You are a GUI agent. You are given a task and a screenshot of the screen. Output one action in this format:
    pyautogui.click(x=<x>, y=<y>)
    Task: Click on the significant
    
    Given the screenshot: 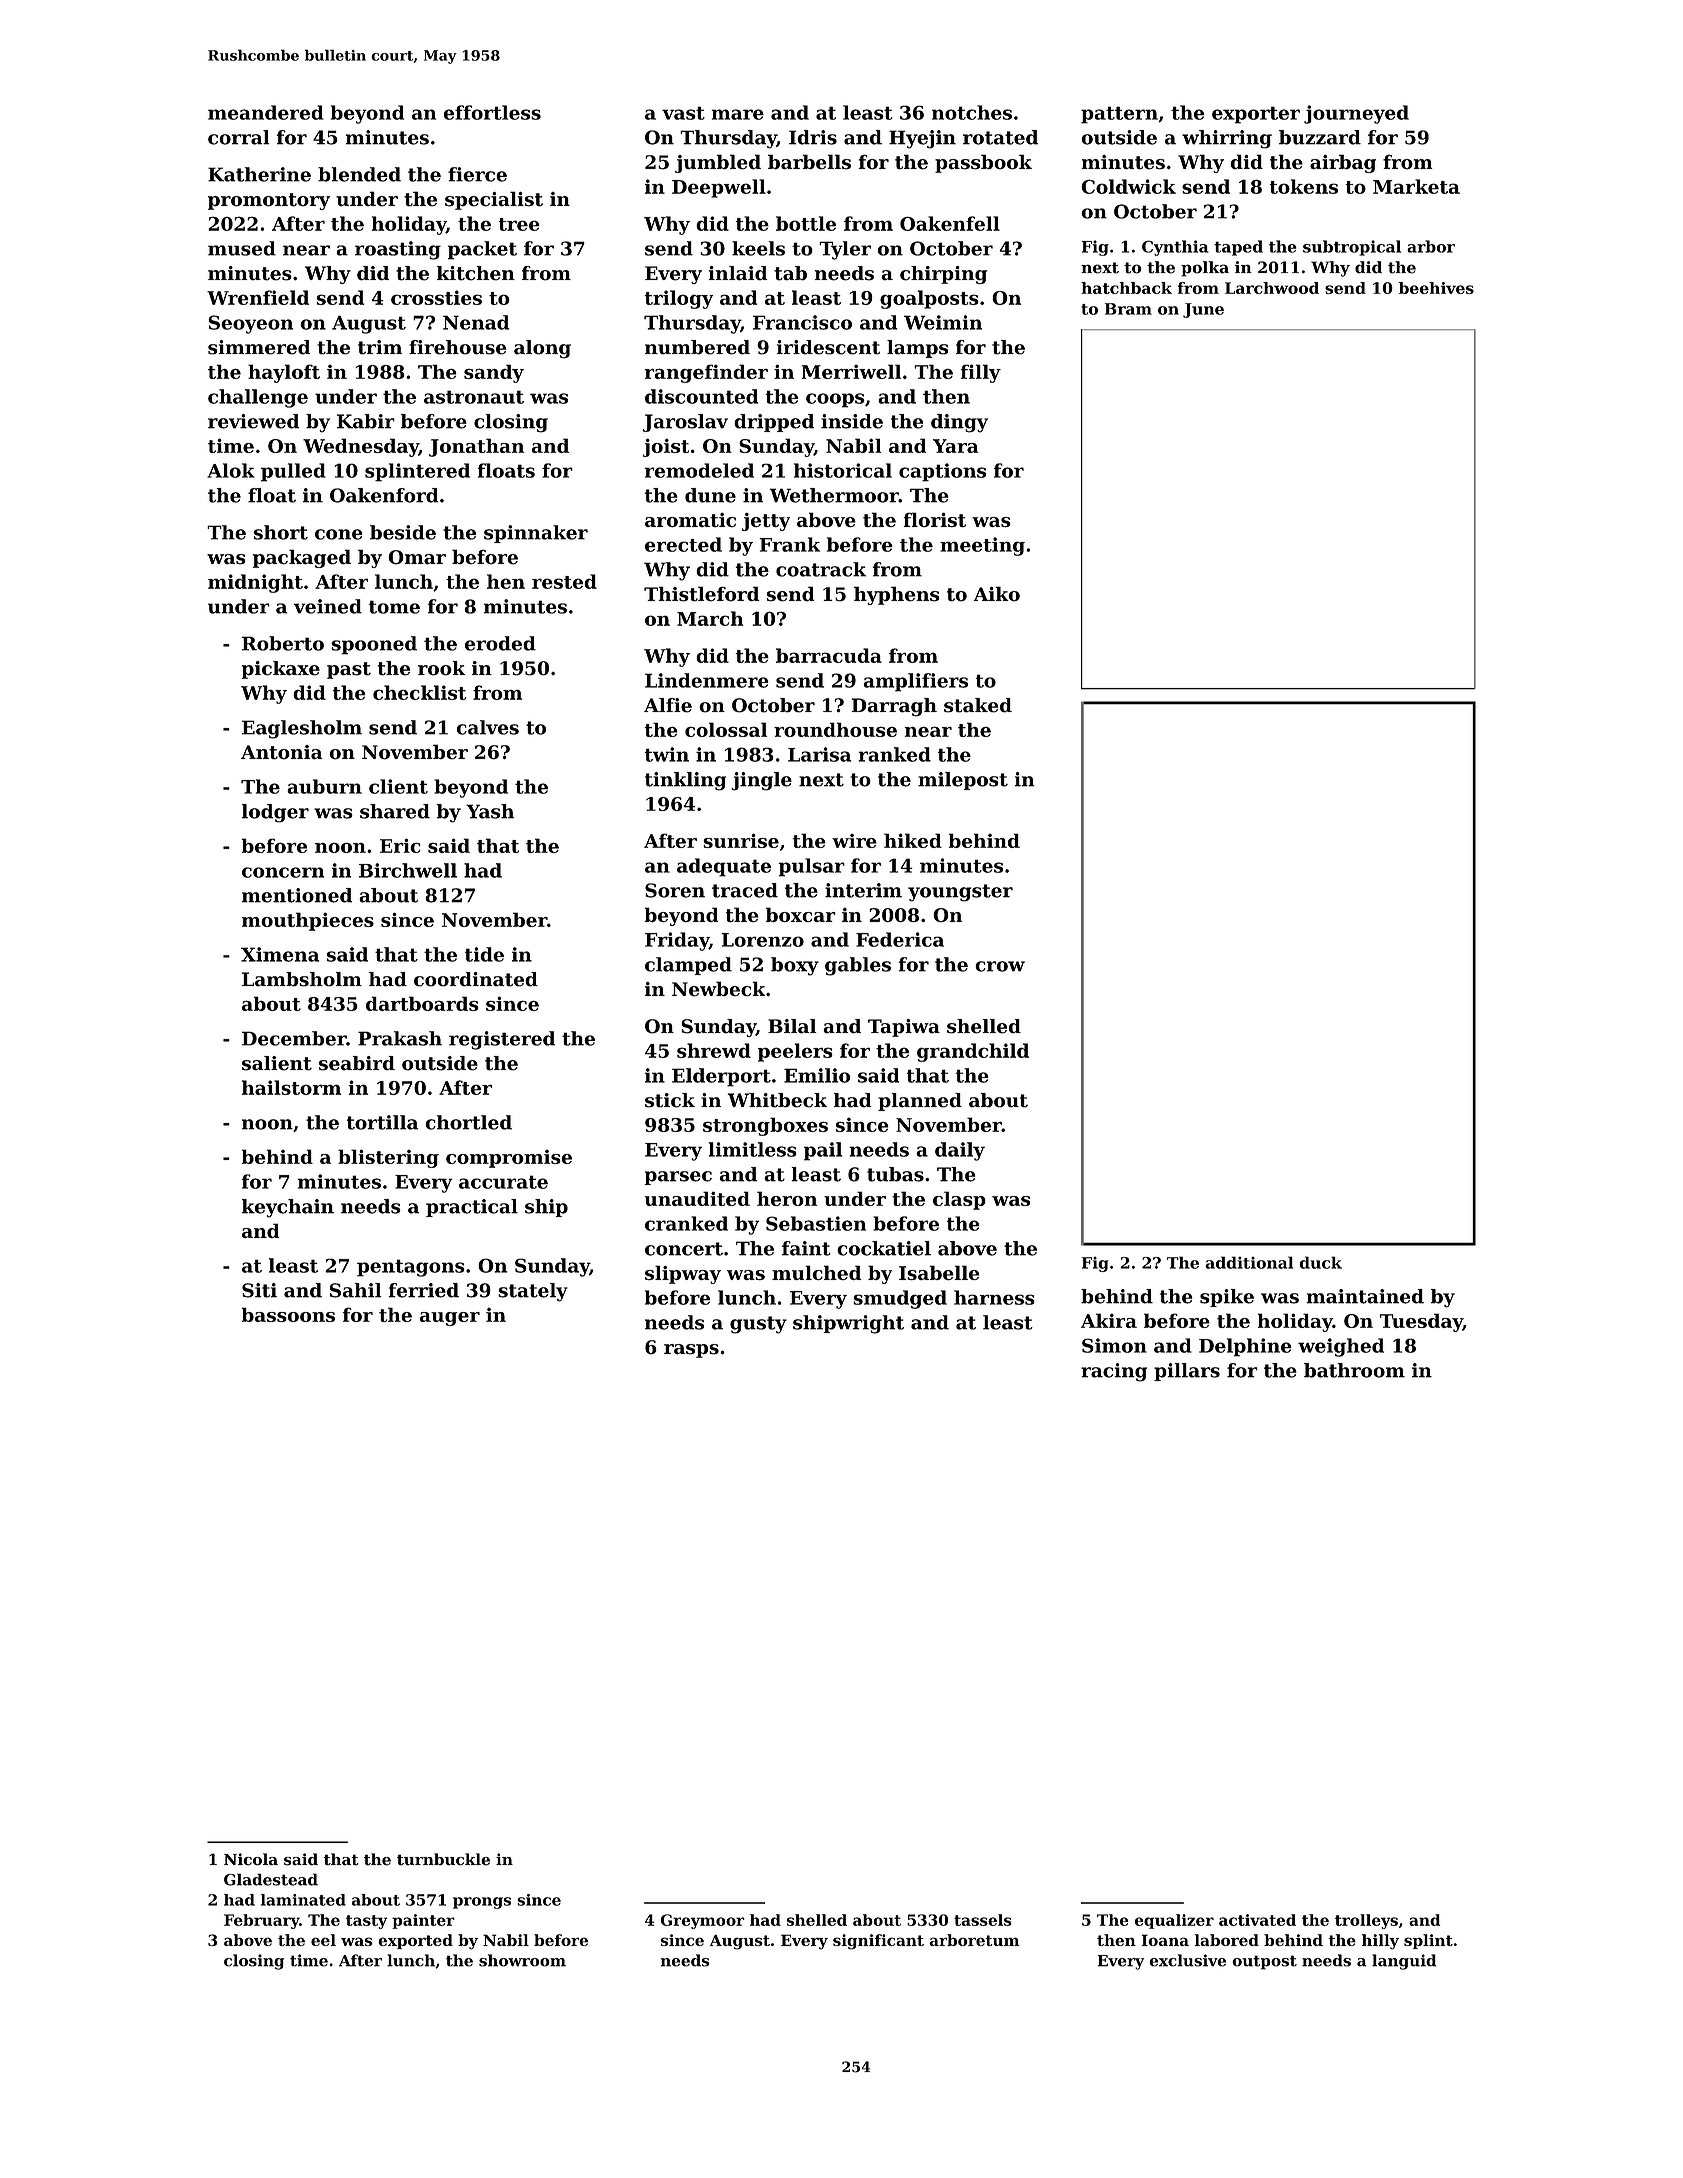 What is the action you would take?
    pyautogui.click(x=878, y=1942)
